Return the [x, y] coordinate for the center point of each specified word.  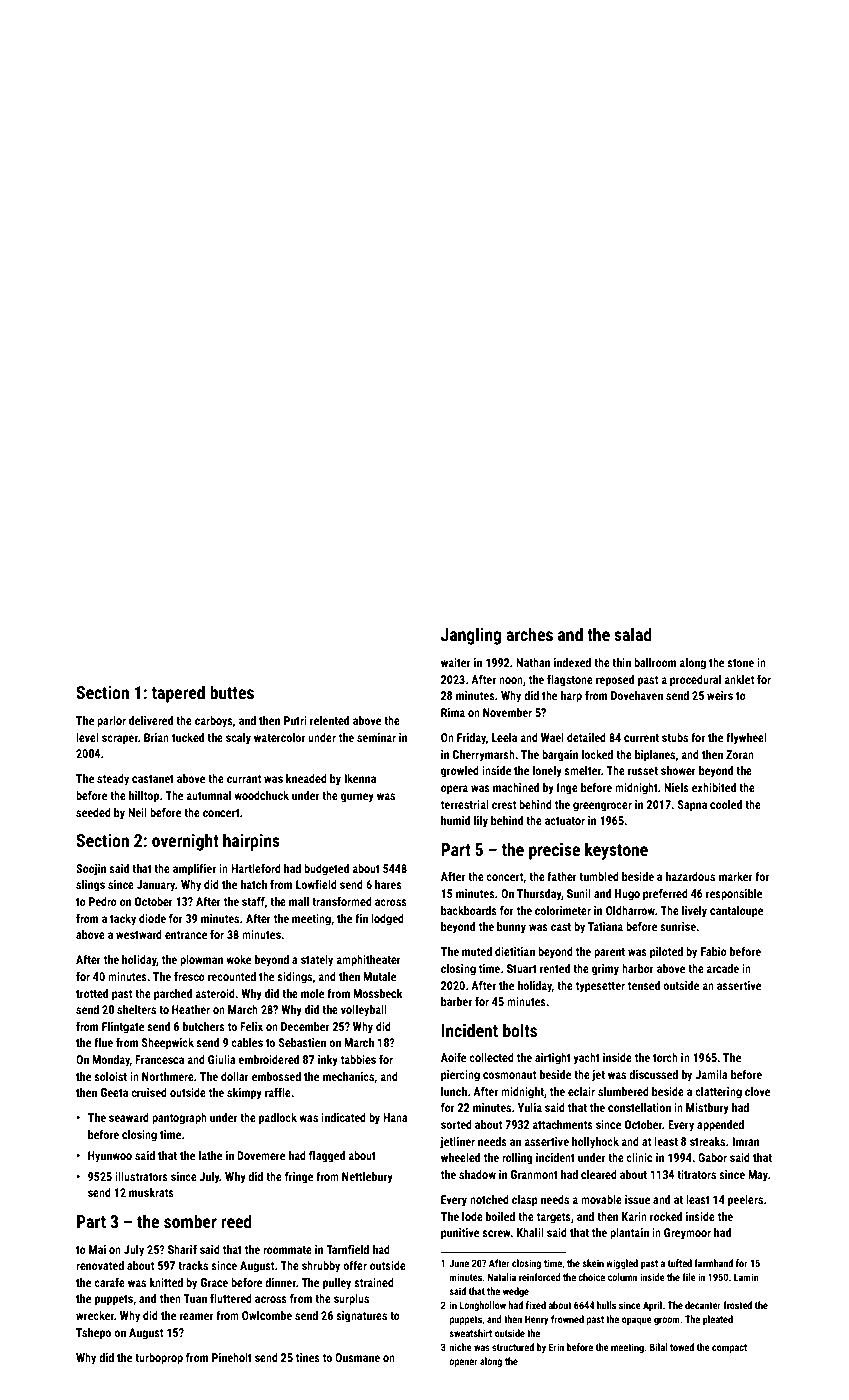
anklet [739, 679]
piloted [666, 953]
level [87, 737]
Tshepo [93, 1334]
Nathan [533, 662]
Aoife [453, 1057]
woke [238, 959]
